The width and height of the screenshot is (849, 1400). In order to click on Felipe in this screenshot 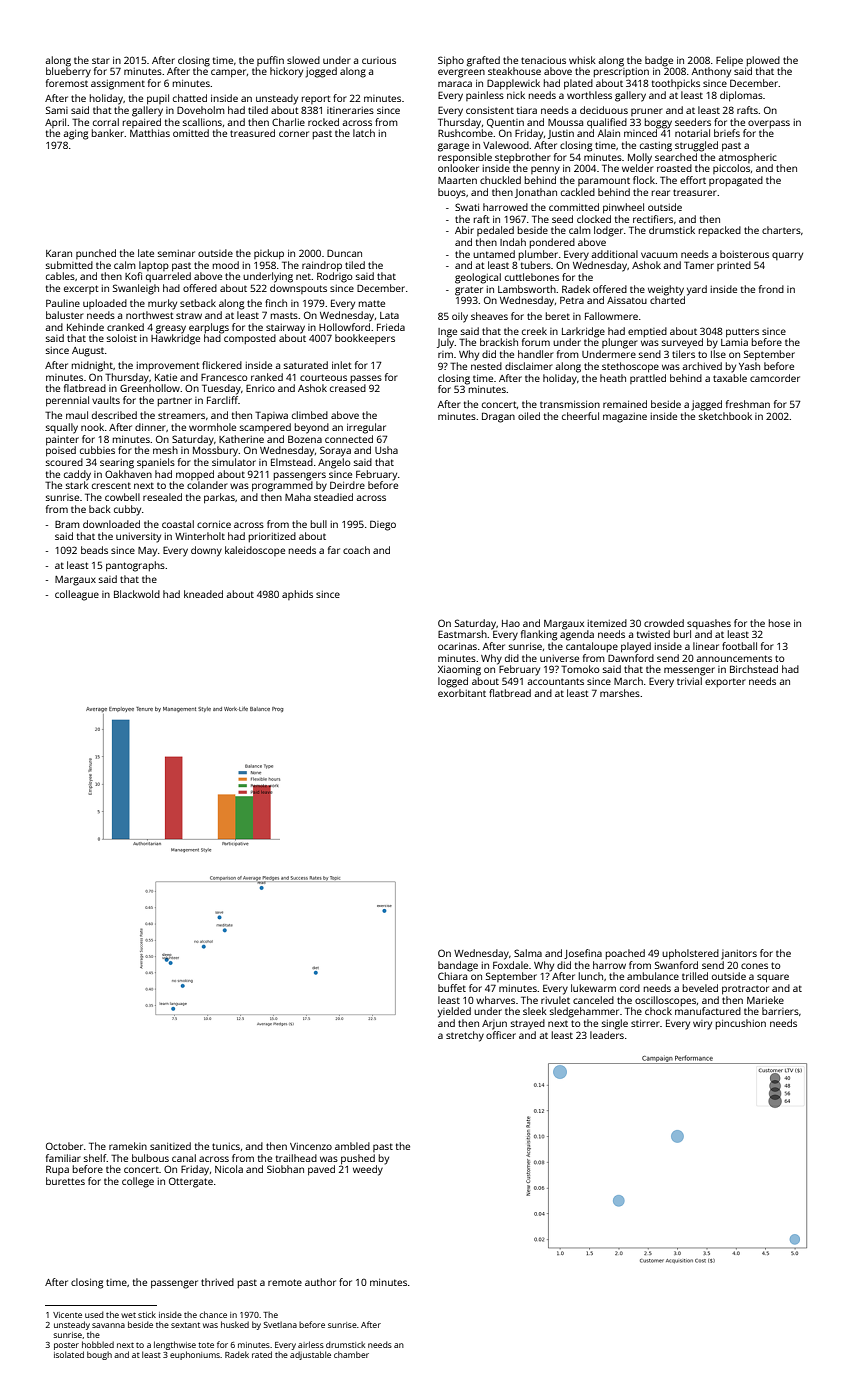, I will do `click(729, 61)`.
